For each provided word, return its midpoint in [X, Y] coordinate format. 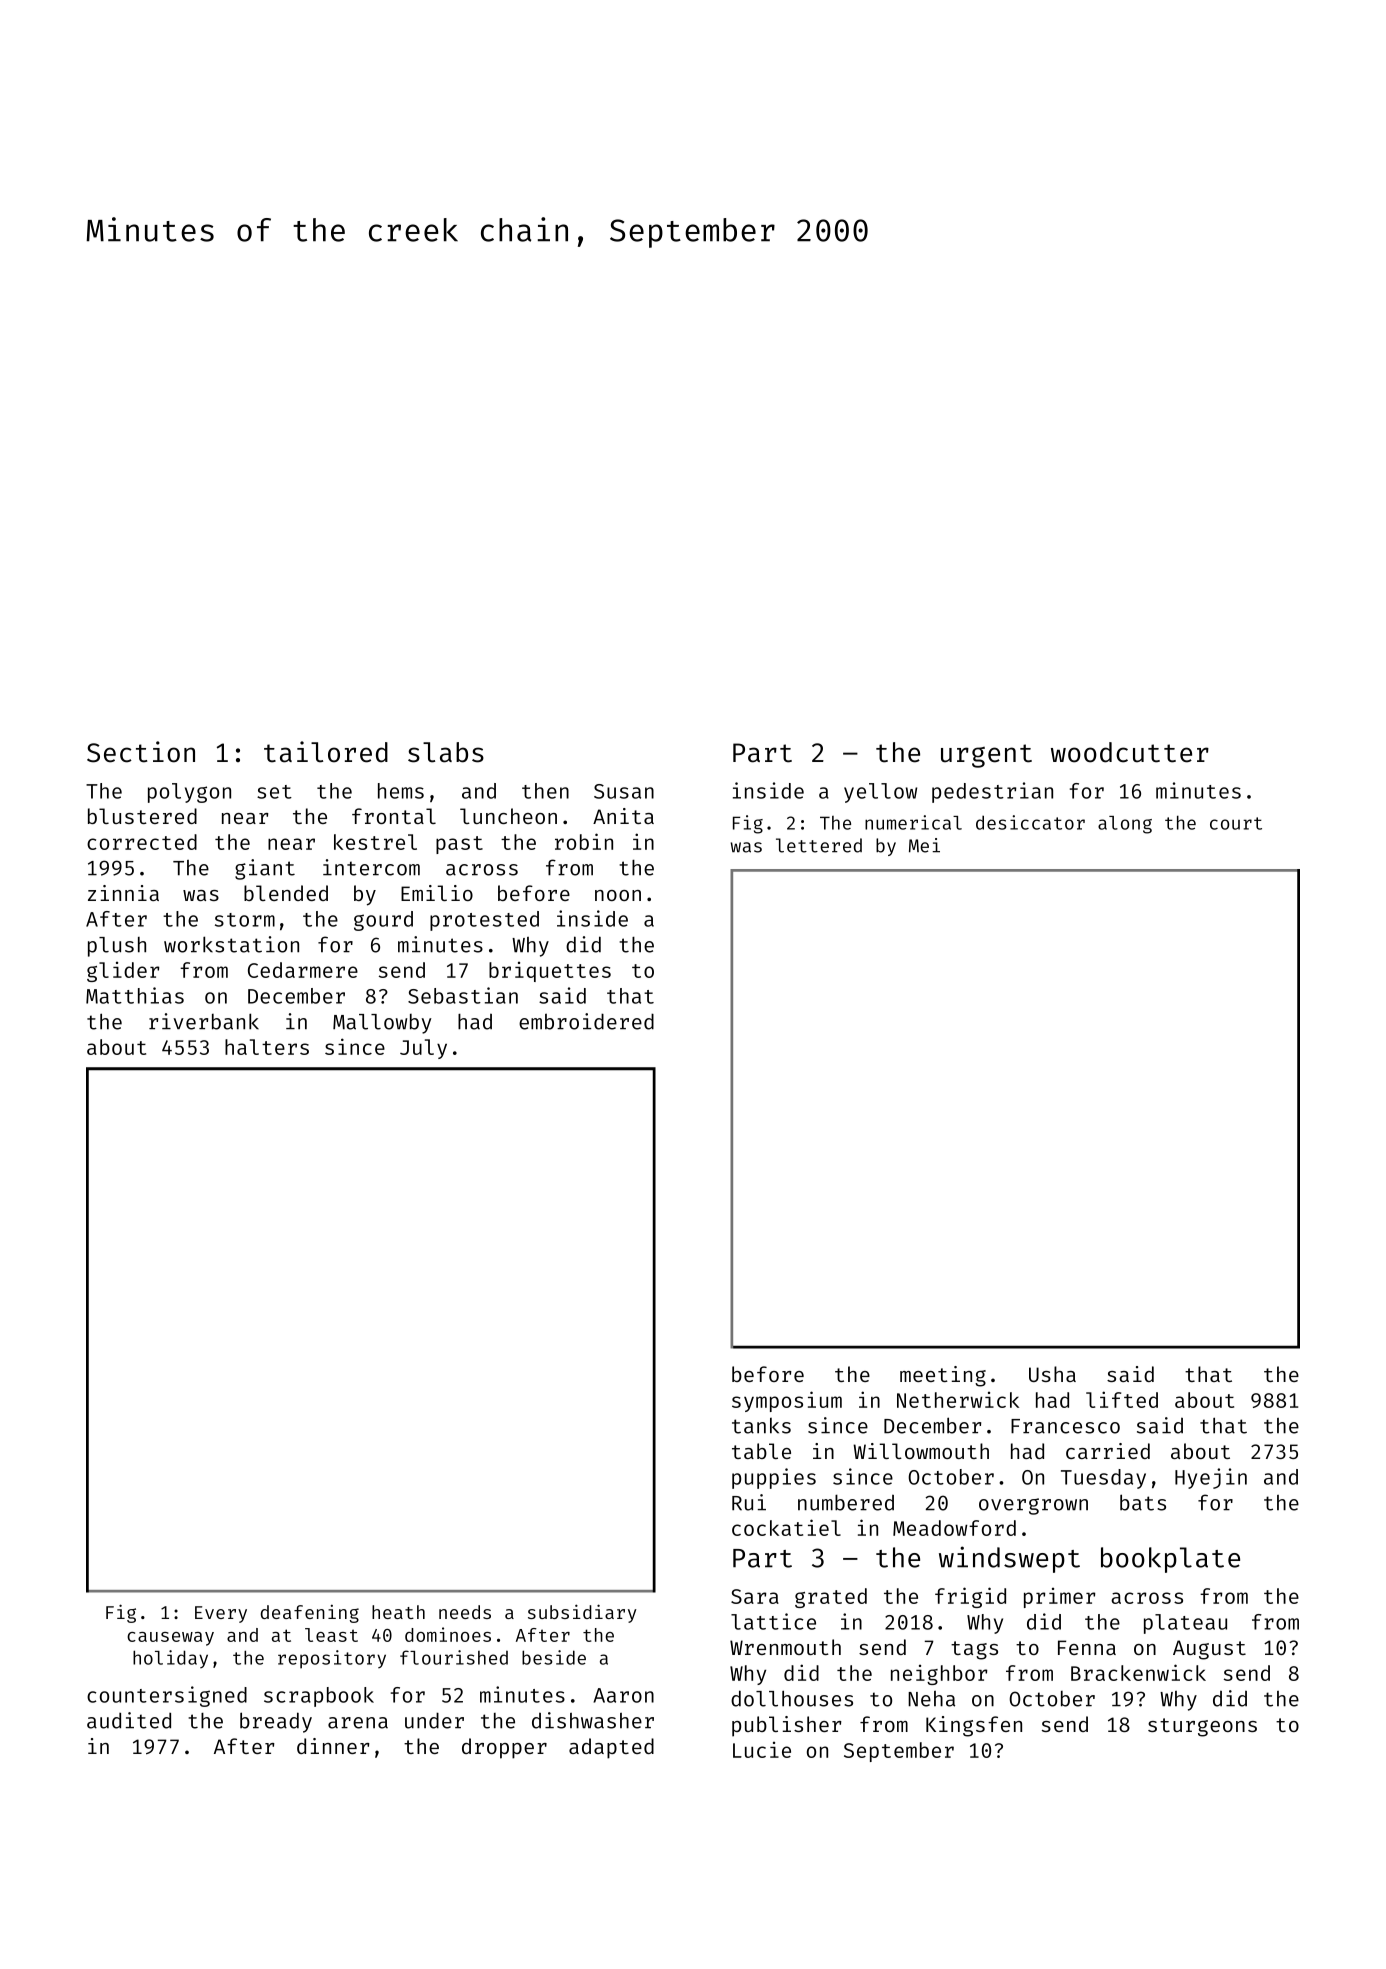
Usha [1052, 1374]
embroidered [586, 1021]
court [1236, 823]
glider [123, 972]
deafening [310, 1614]
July [423, 1049]
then [545, 791]
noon [618, 895]
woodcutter [1130, 752]
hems [401, 791]
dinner [333, 1746]
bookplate [1170, 1560]
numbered [846, 1502]
